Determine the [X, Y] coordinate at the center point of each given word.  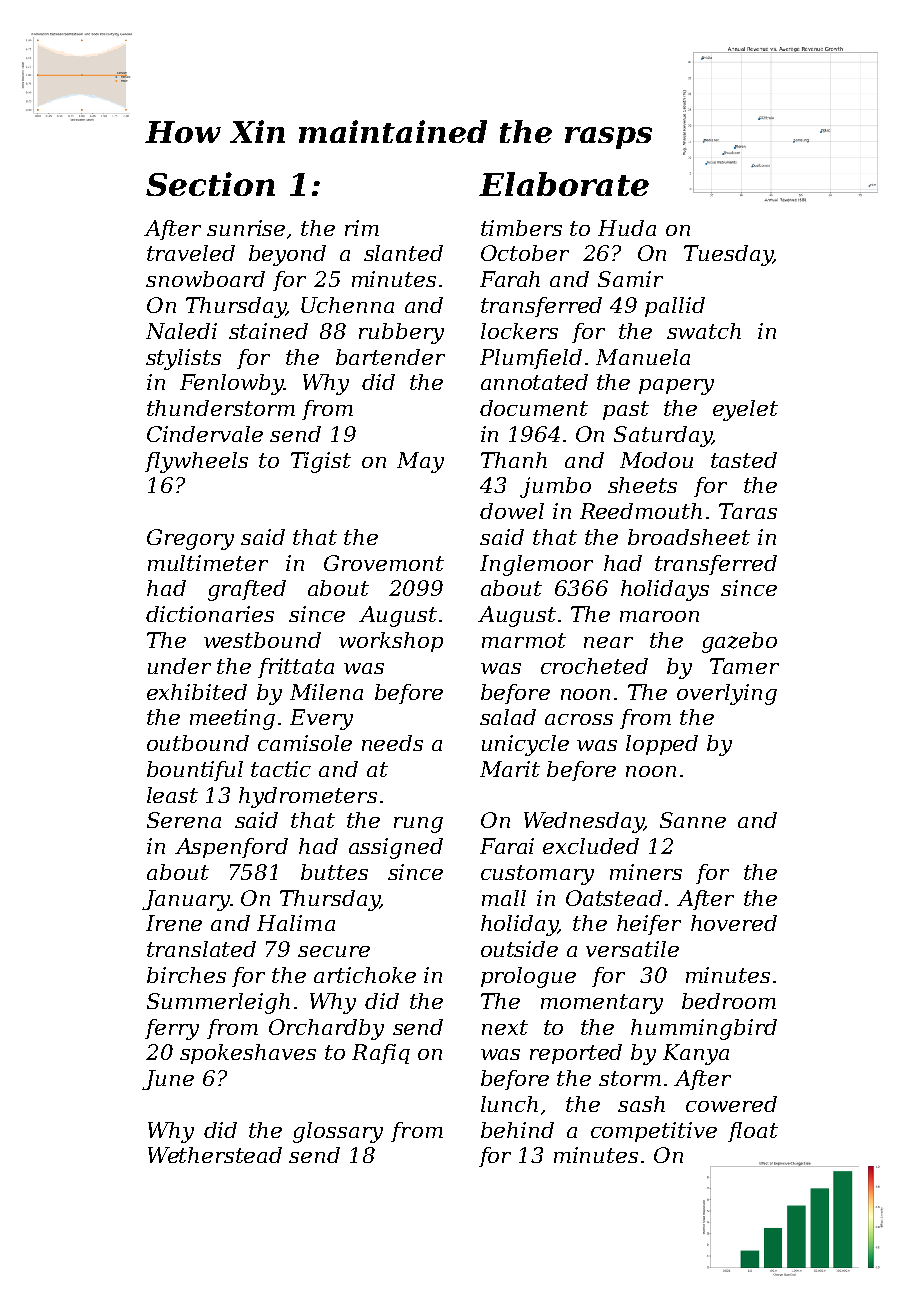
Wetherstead [215, 1155]
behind [517, 1130]
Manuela [643, 357]
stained [268, 331]
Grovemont [384, 563]
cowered [731, 1104]
